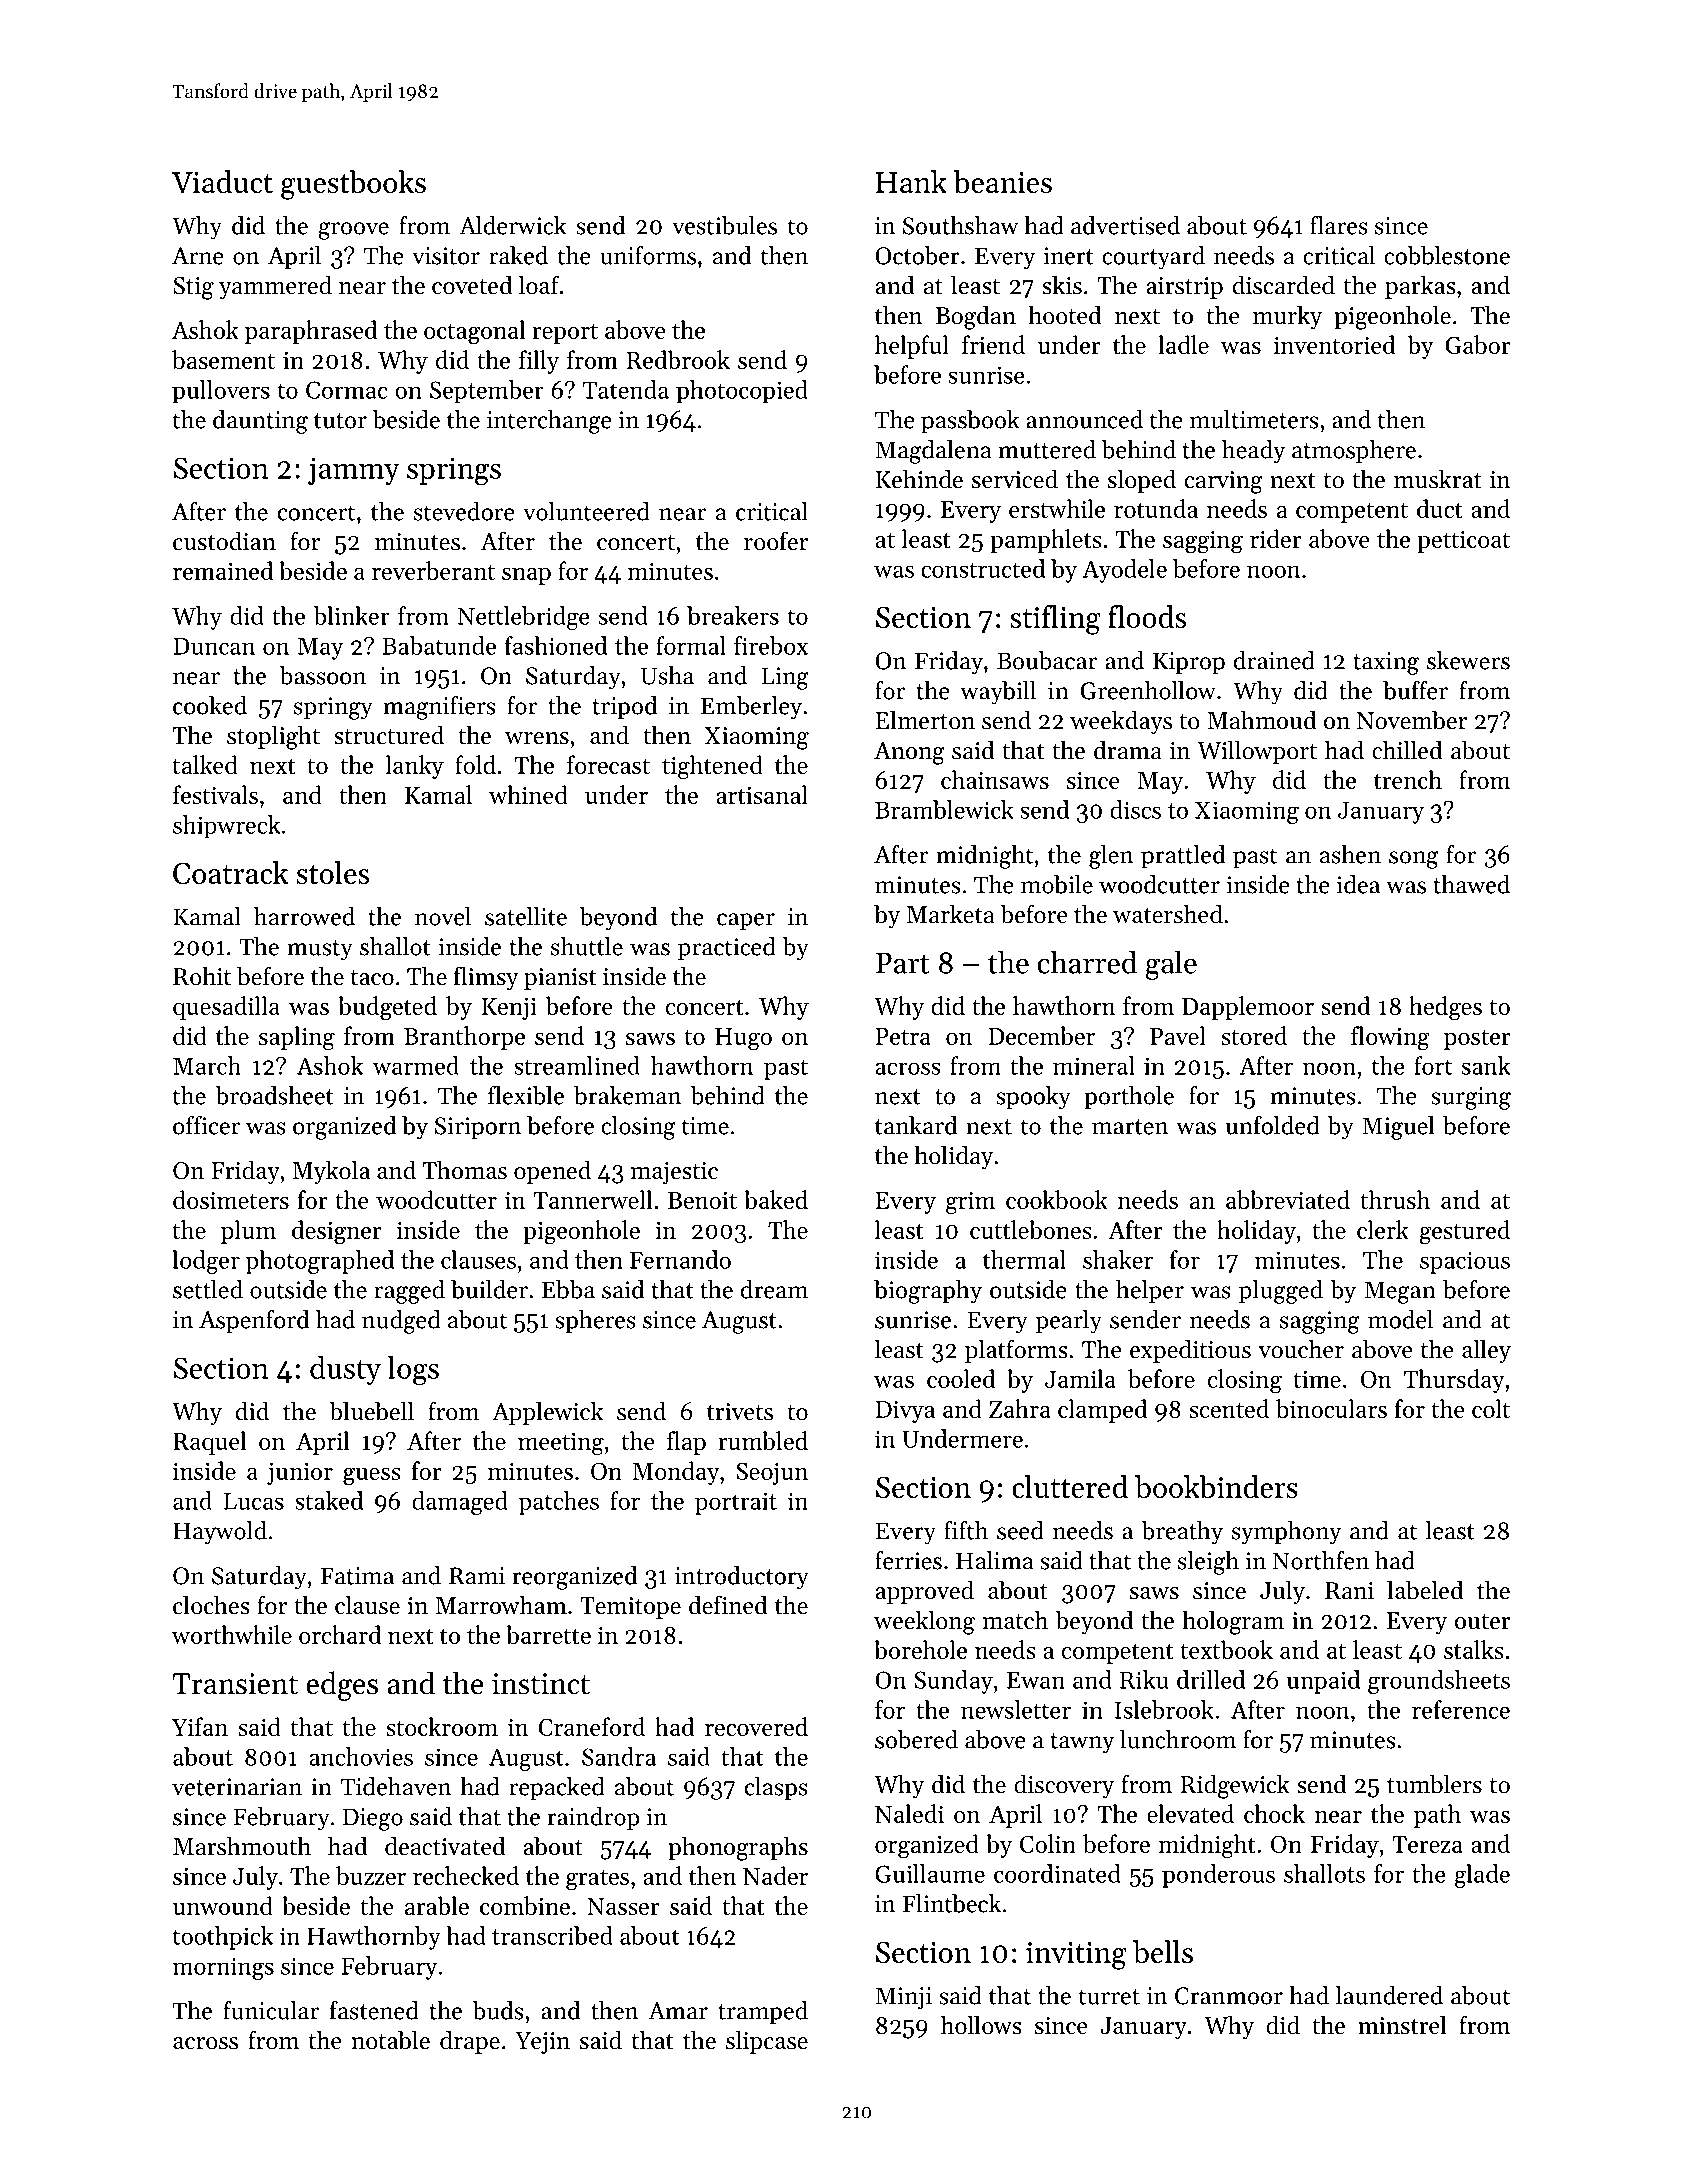 The image size is (1683, 2178). What do you see at coordinates (1339, 225) in the screenshot?
I see `flares` at bounding box center [1339, 225].
